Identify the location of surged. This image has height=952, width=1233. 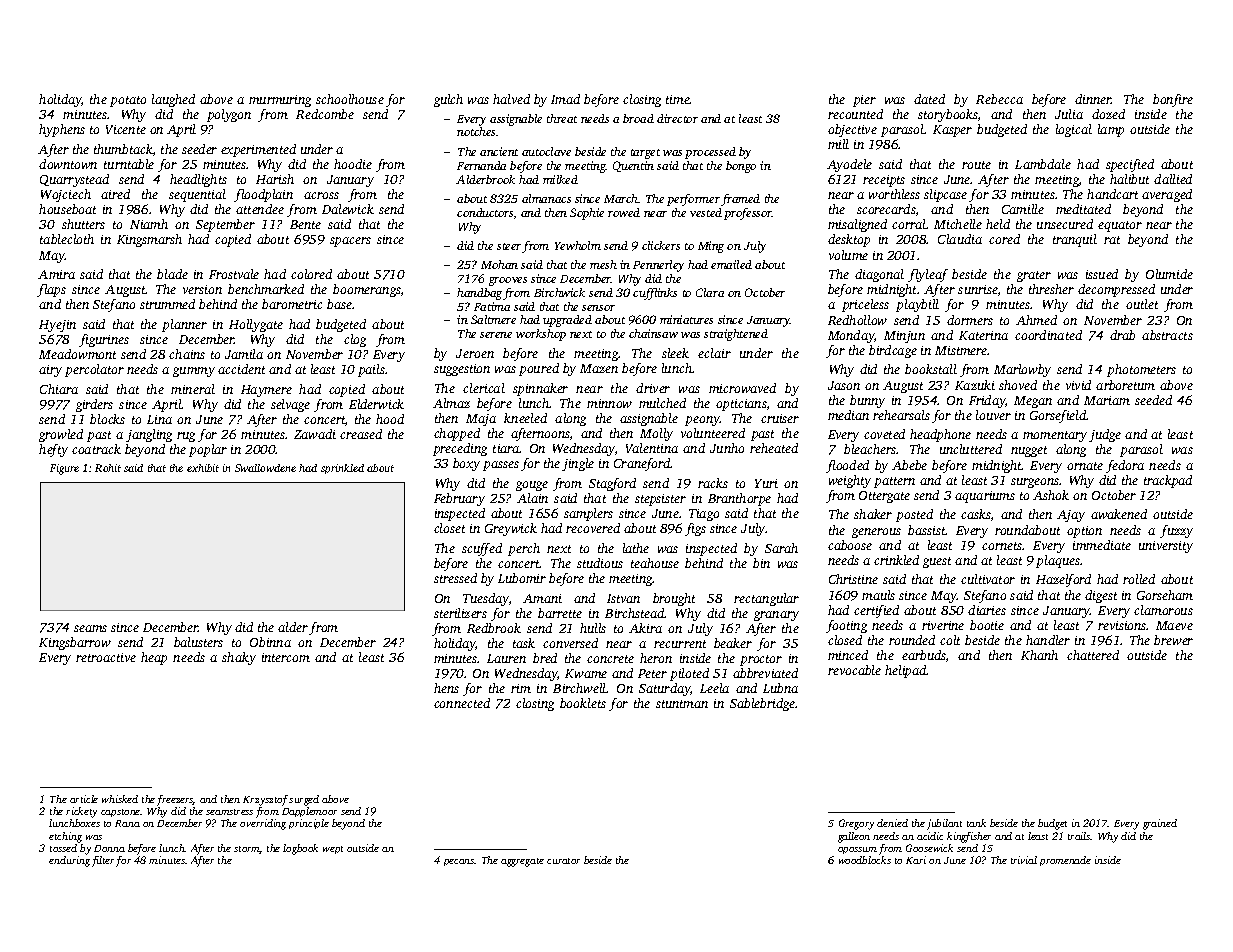
(304, 800).
